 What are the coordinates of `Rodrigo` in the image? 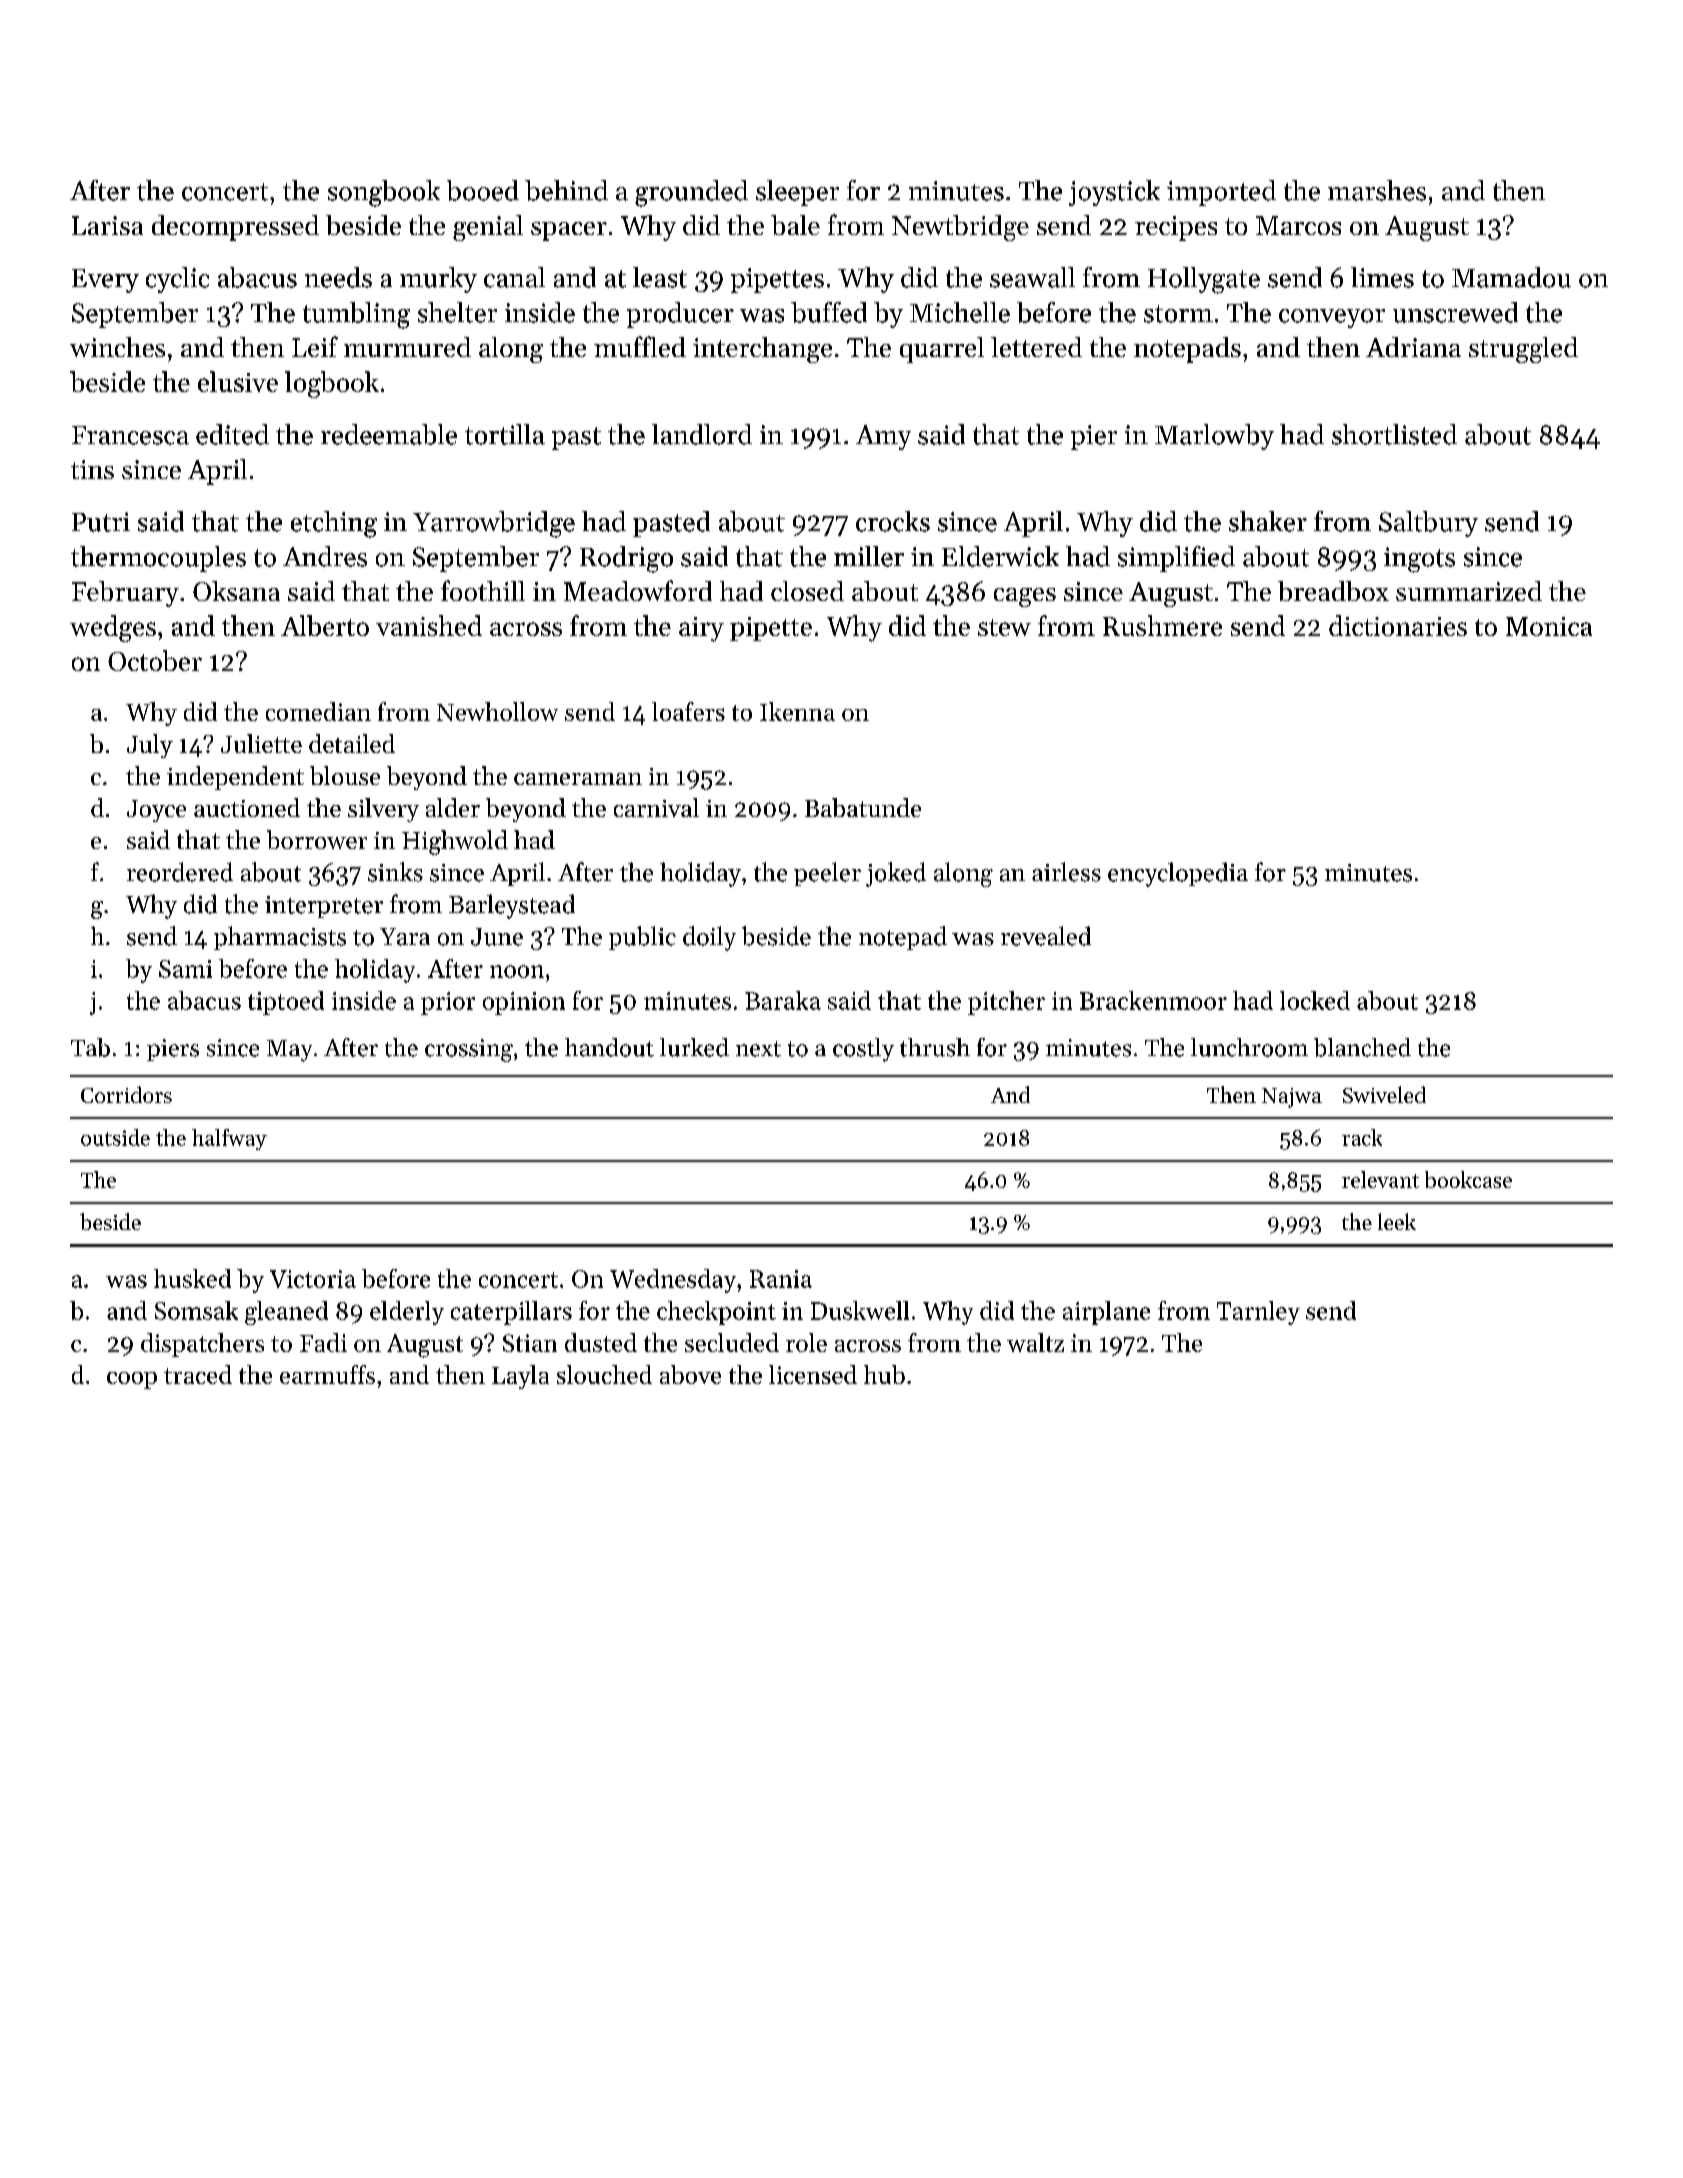 It's located at (626, 559).
